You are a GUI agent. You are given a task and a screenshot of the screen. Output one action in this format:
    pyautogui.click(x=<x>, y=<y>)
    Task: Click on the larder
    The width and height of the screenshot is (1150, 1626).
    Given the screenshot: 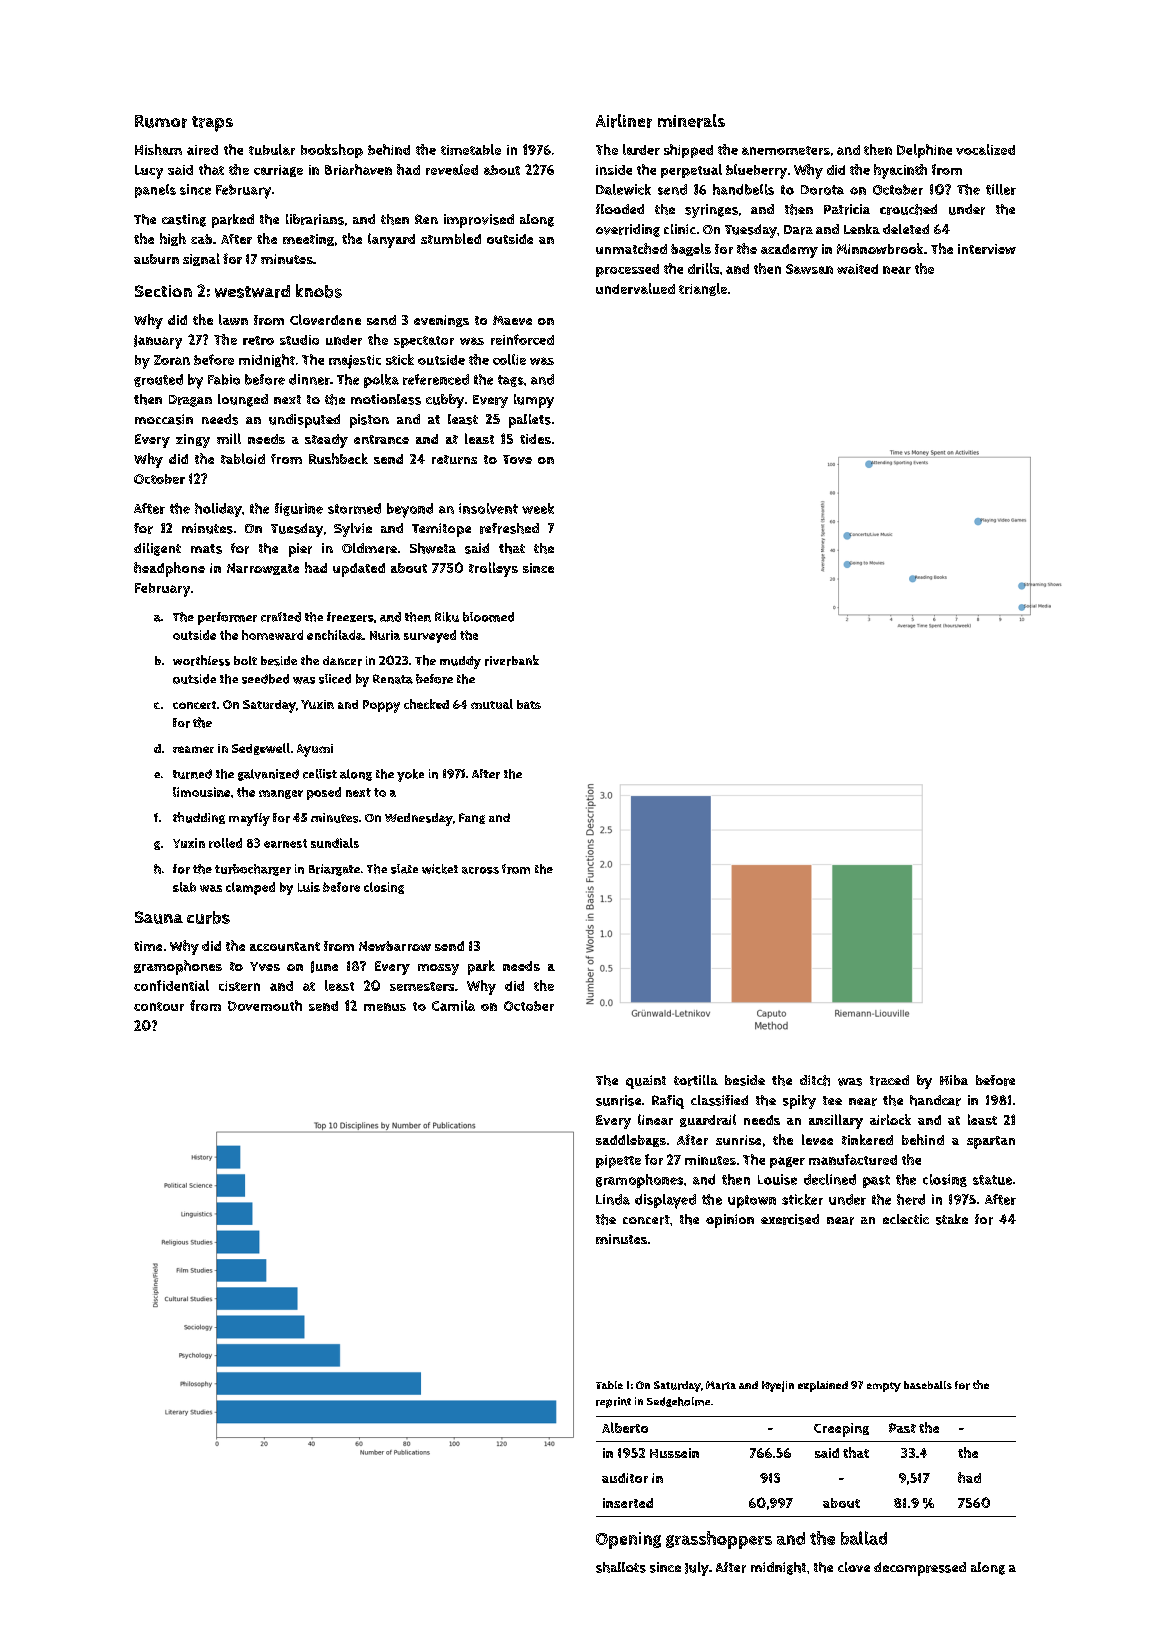 What is the action you would take?
    pyautogui.click(x=641, y=149)
